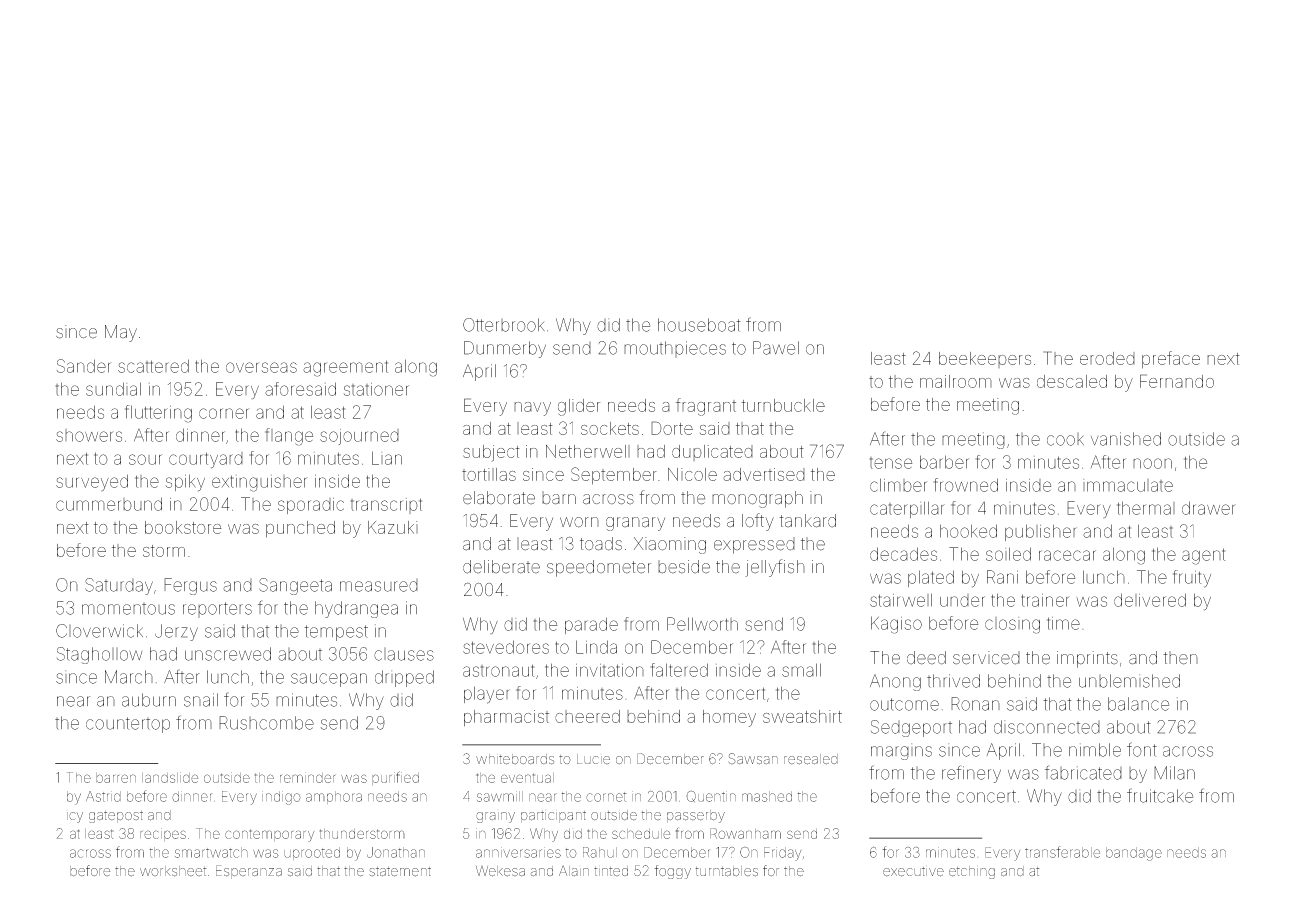  Describe the element at coordinates (506, 647) in the screenshot. I see `stevedores` at that location.
